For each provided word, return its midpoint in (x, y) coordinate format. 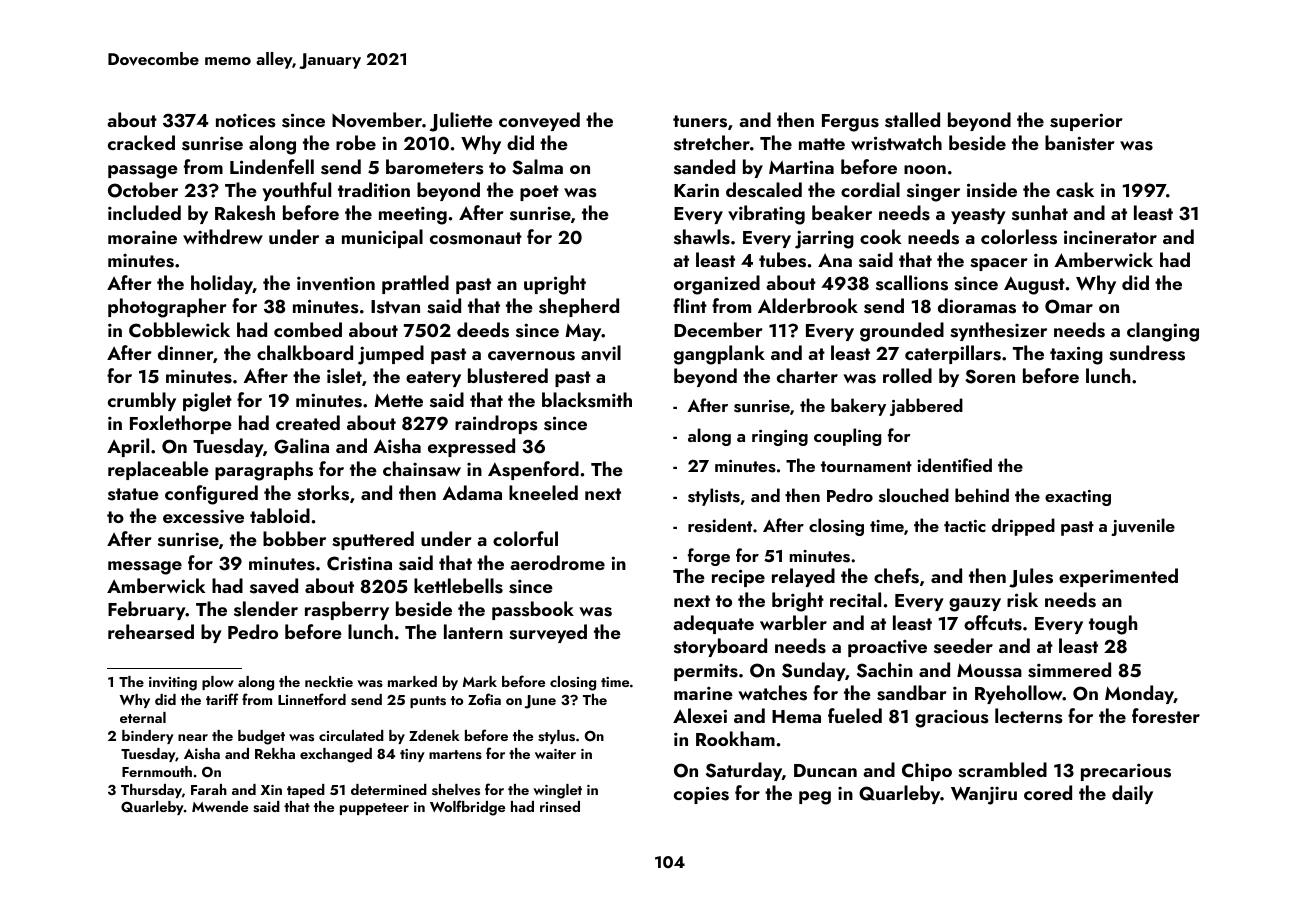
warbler (793, 622)
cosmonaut (476, 238)
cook (880, 236)
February (147, 610)
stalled (912, 120)
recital (855, 599)
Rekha (275, 753)
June (540, 702)
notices (246, 121)
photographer (167, 308)
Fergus (850, 123)
